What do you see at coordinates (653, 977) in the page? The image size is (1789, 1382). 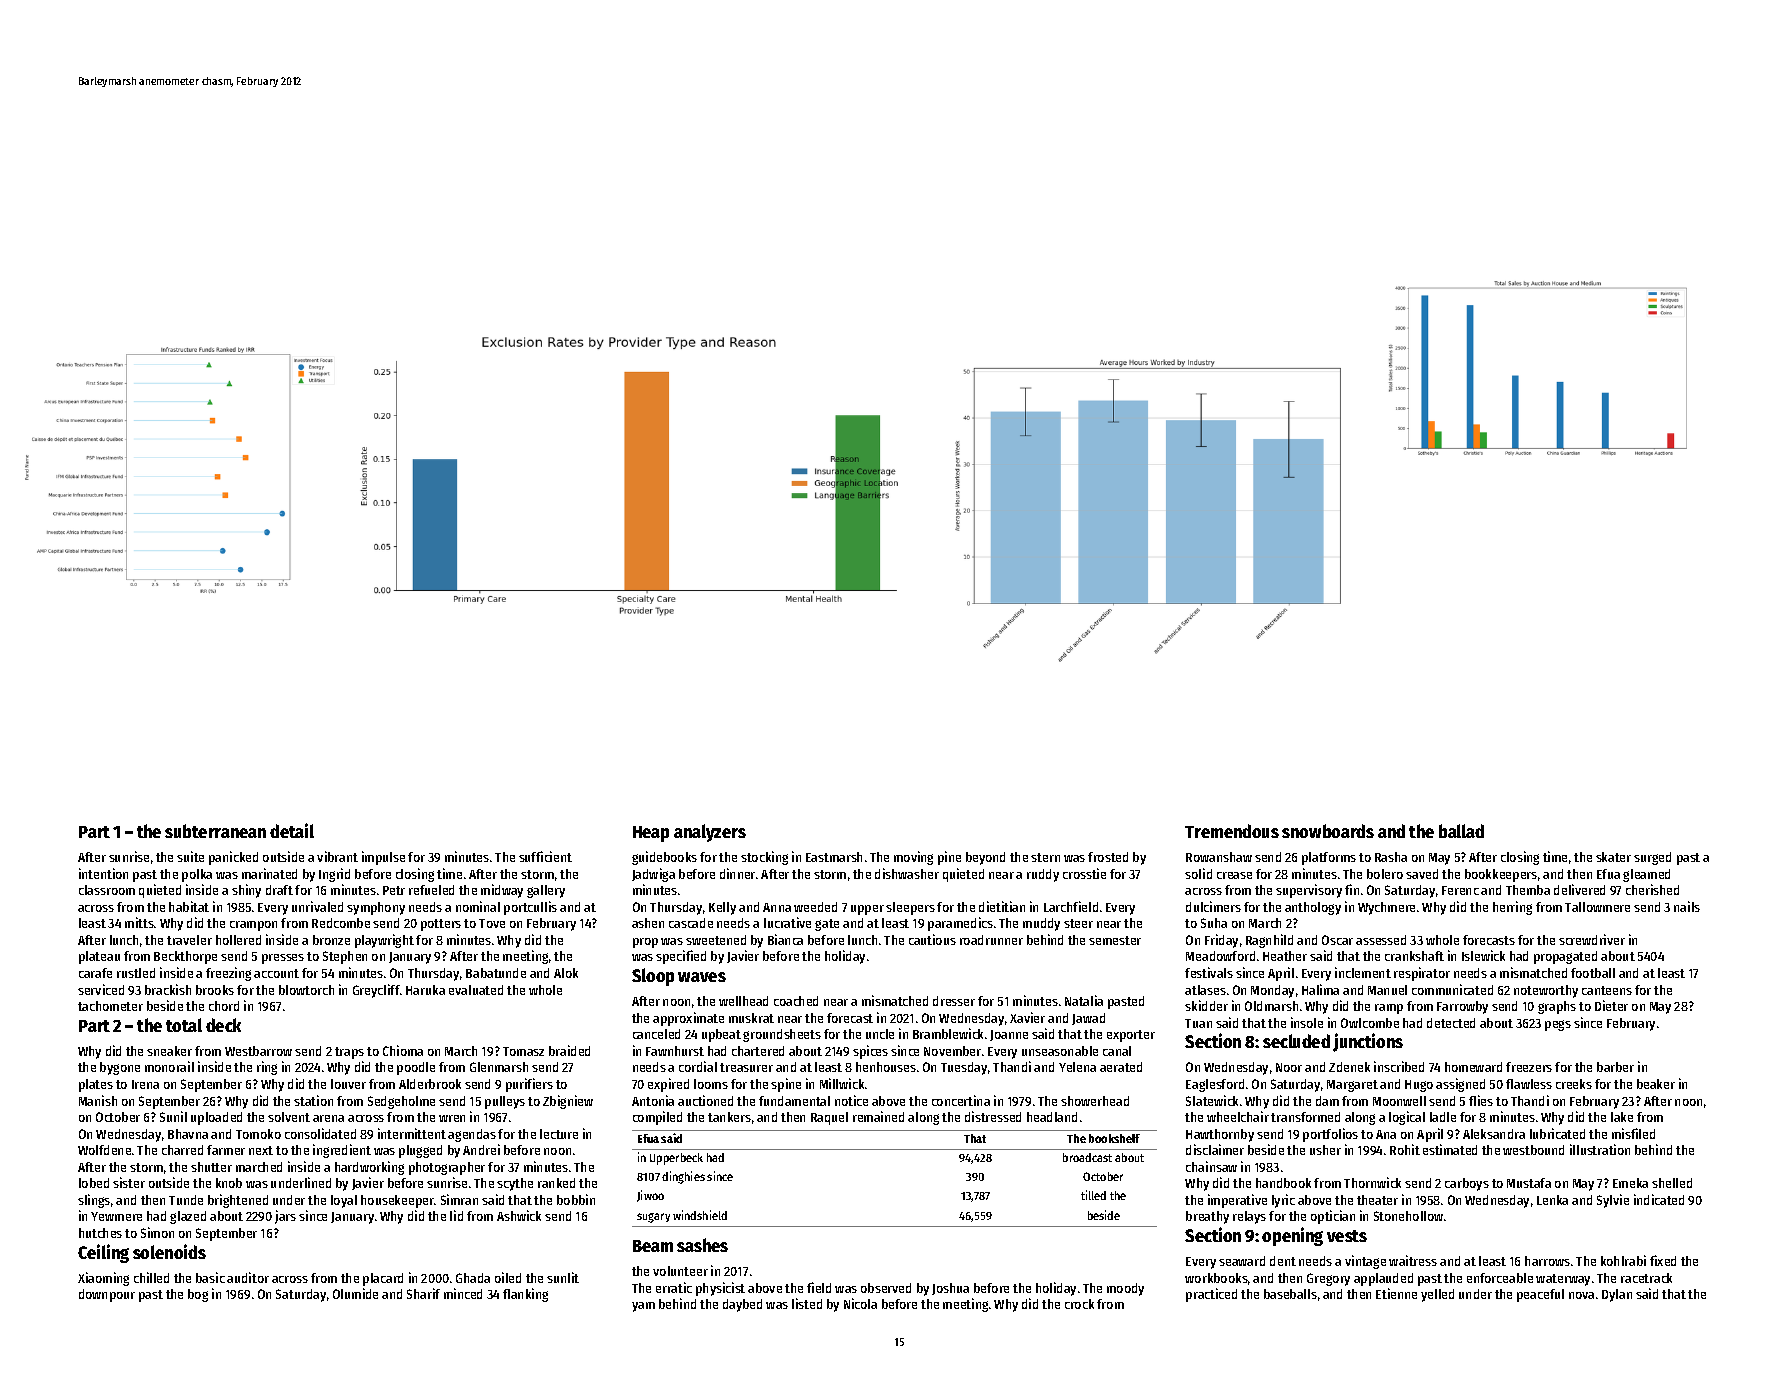 I see `Sloop` at bounding box center [653, 977].
